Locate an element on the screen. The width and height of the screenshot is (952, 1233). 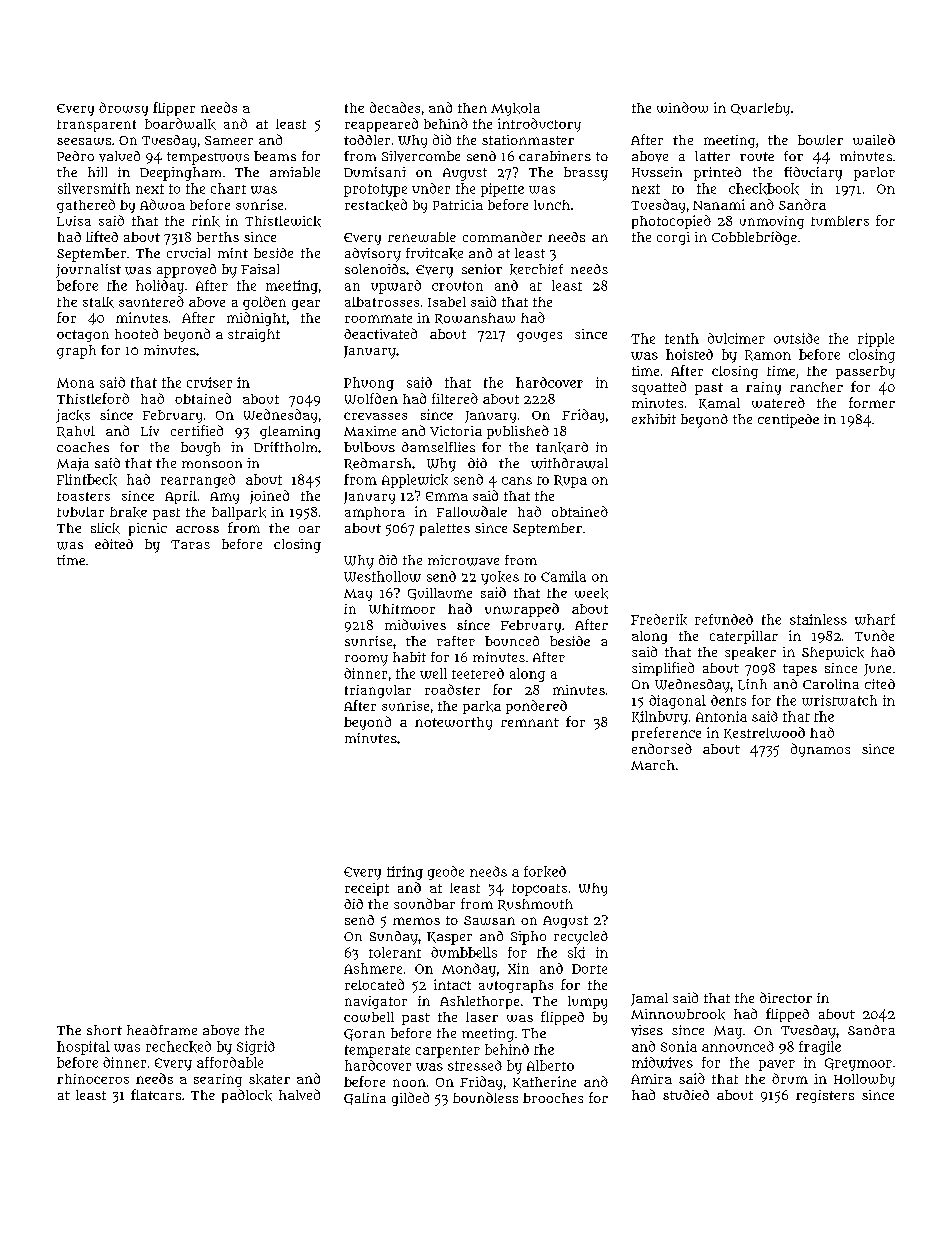
Greymoor is located at coordinates (858, 1064).
